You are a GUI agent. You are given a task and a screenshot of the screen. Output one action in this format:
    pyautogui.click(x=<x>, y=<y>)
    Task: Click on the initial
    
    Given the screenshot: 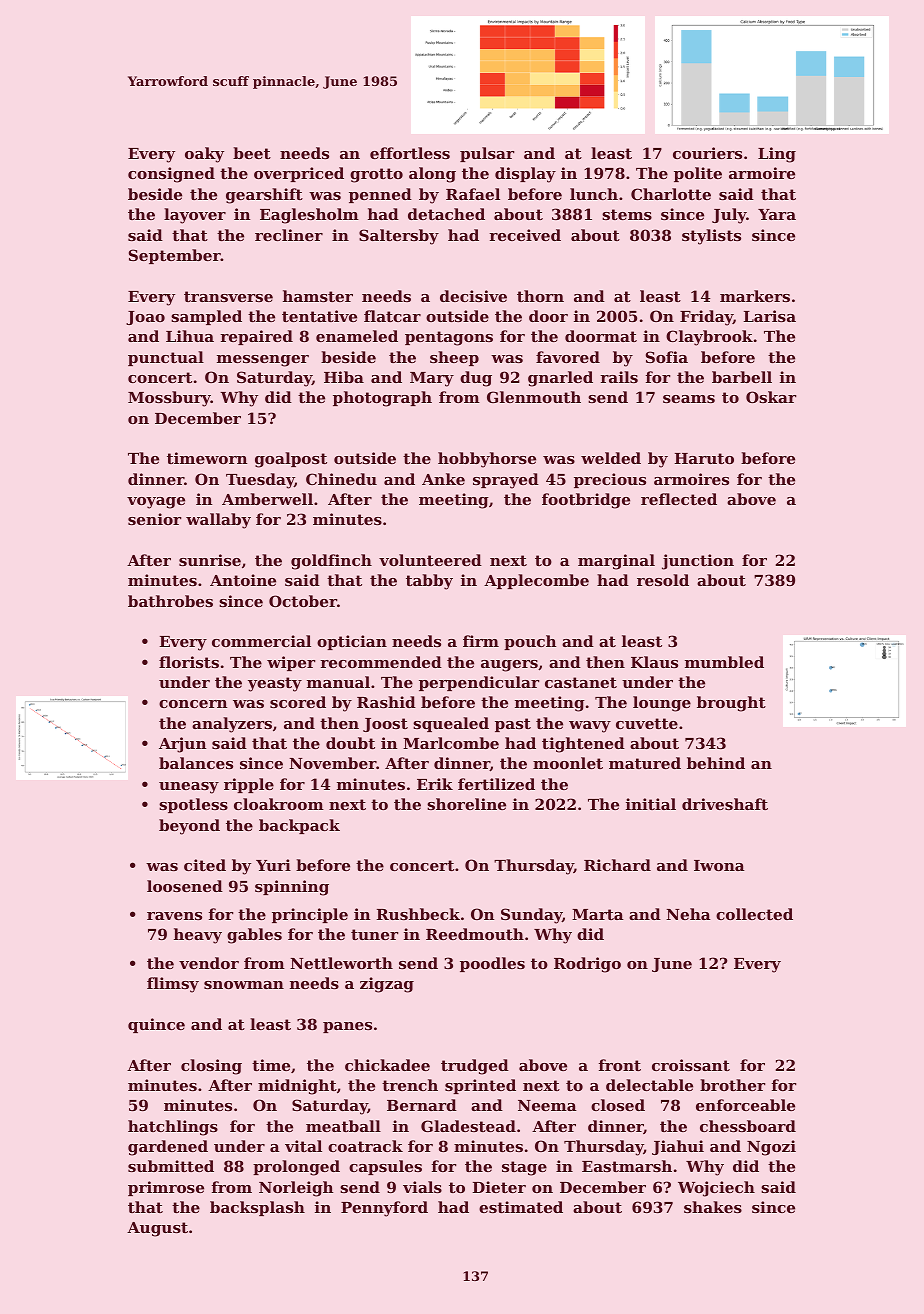 What is the action you would take?
    pyautogui.click(x=651, y=804)
